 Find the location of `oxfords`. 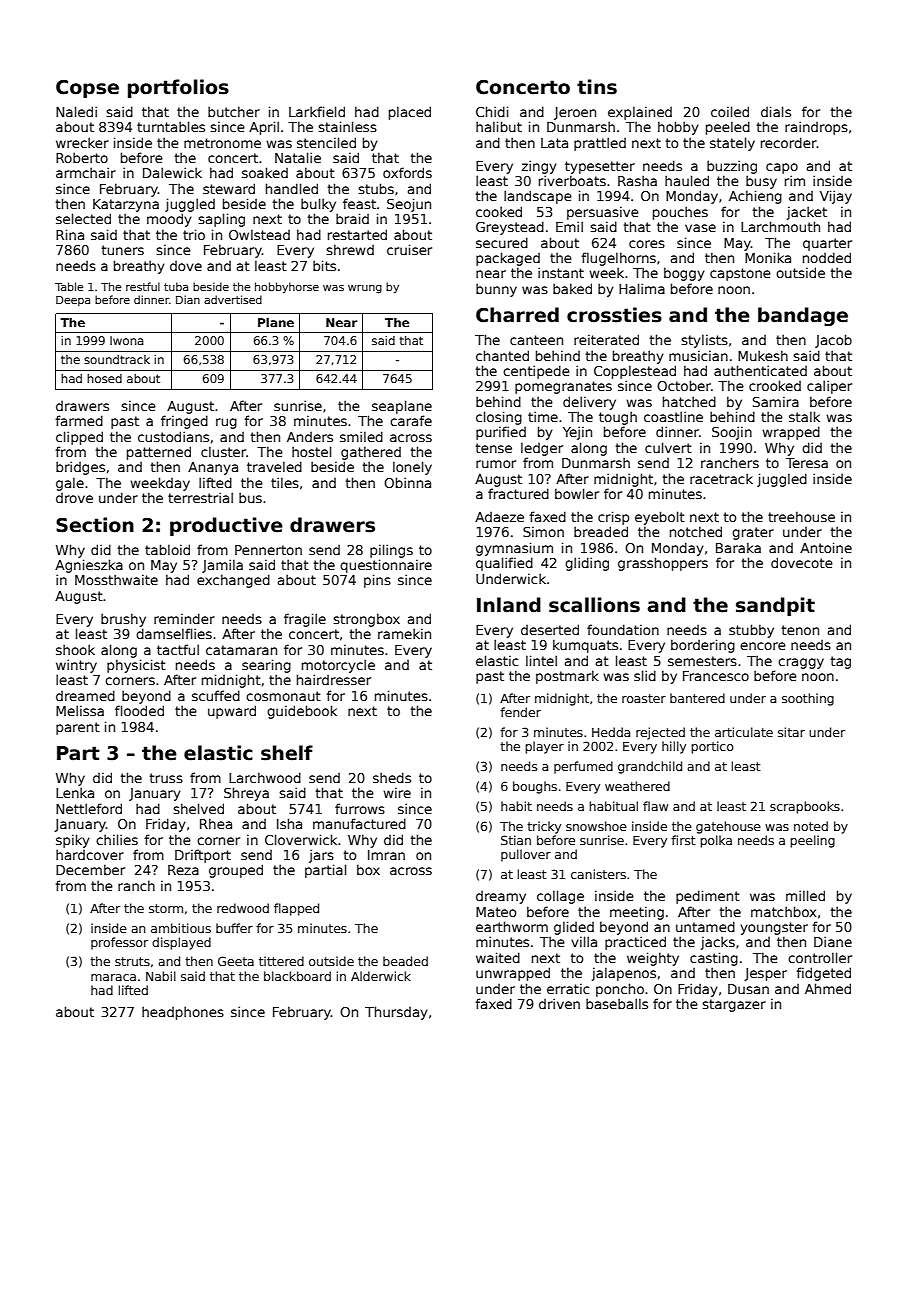

oxfords is located at coordinates (407, 172).
